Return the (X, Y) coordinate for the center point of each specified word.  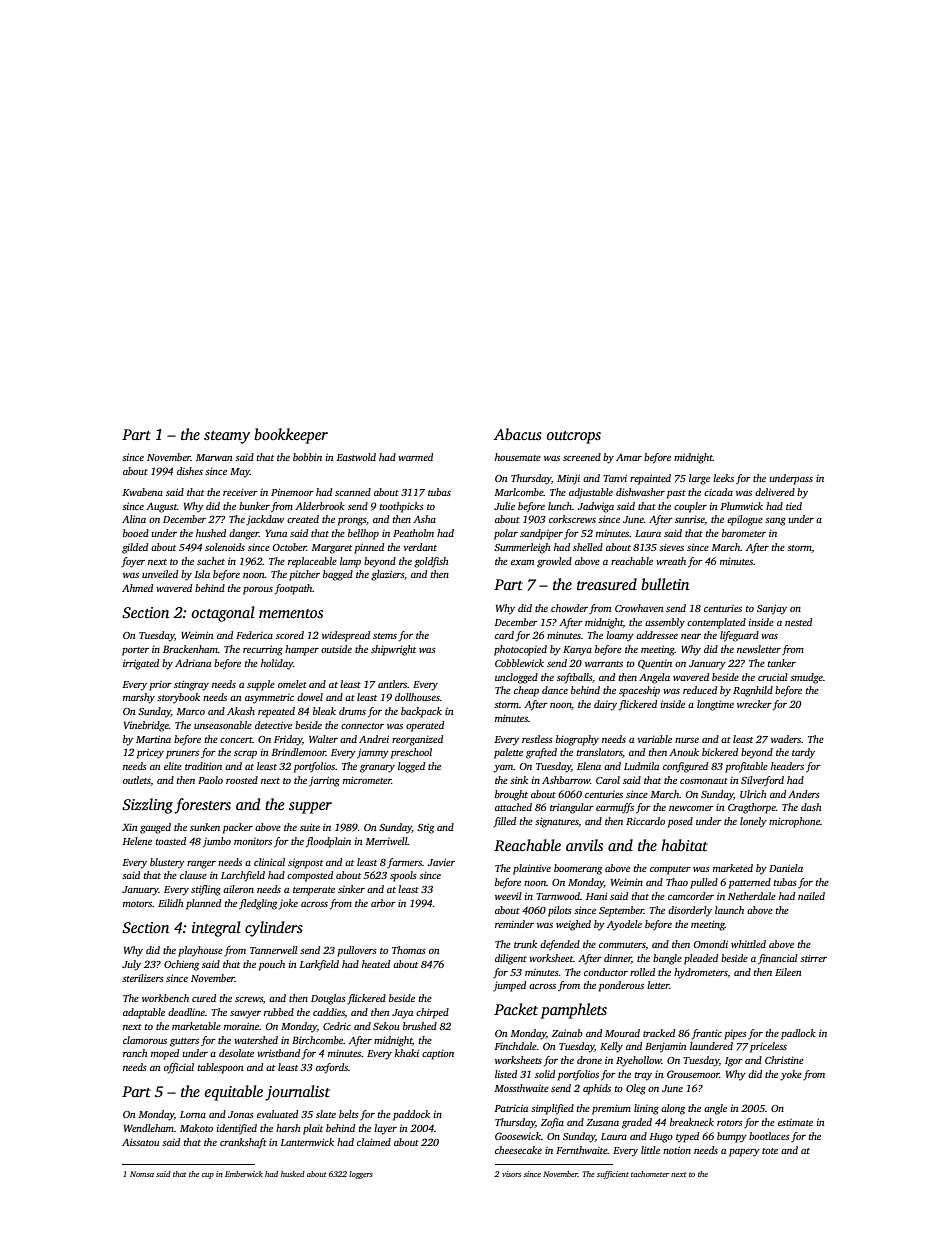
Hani (597, 896)
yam (503, 769)
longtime (715, 705)
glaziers (387, 575)
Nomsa (142, 1174)
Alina (134, 519)
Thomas (409, 950)
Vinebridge (146, 726)
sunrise (690, 519)
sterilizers (143, 978)
